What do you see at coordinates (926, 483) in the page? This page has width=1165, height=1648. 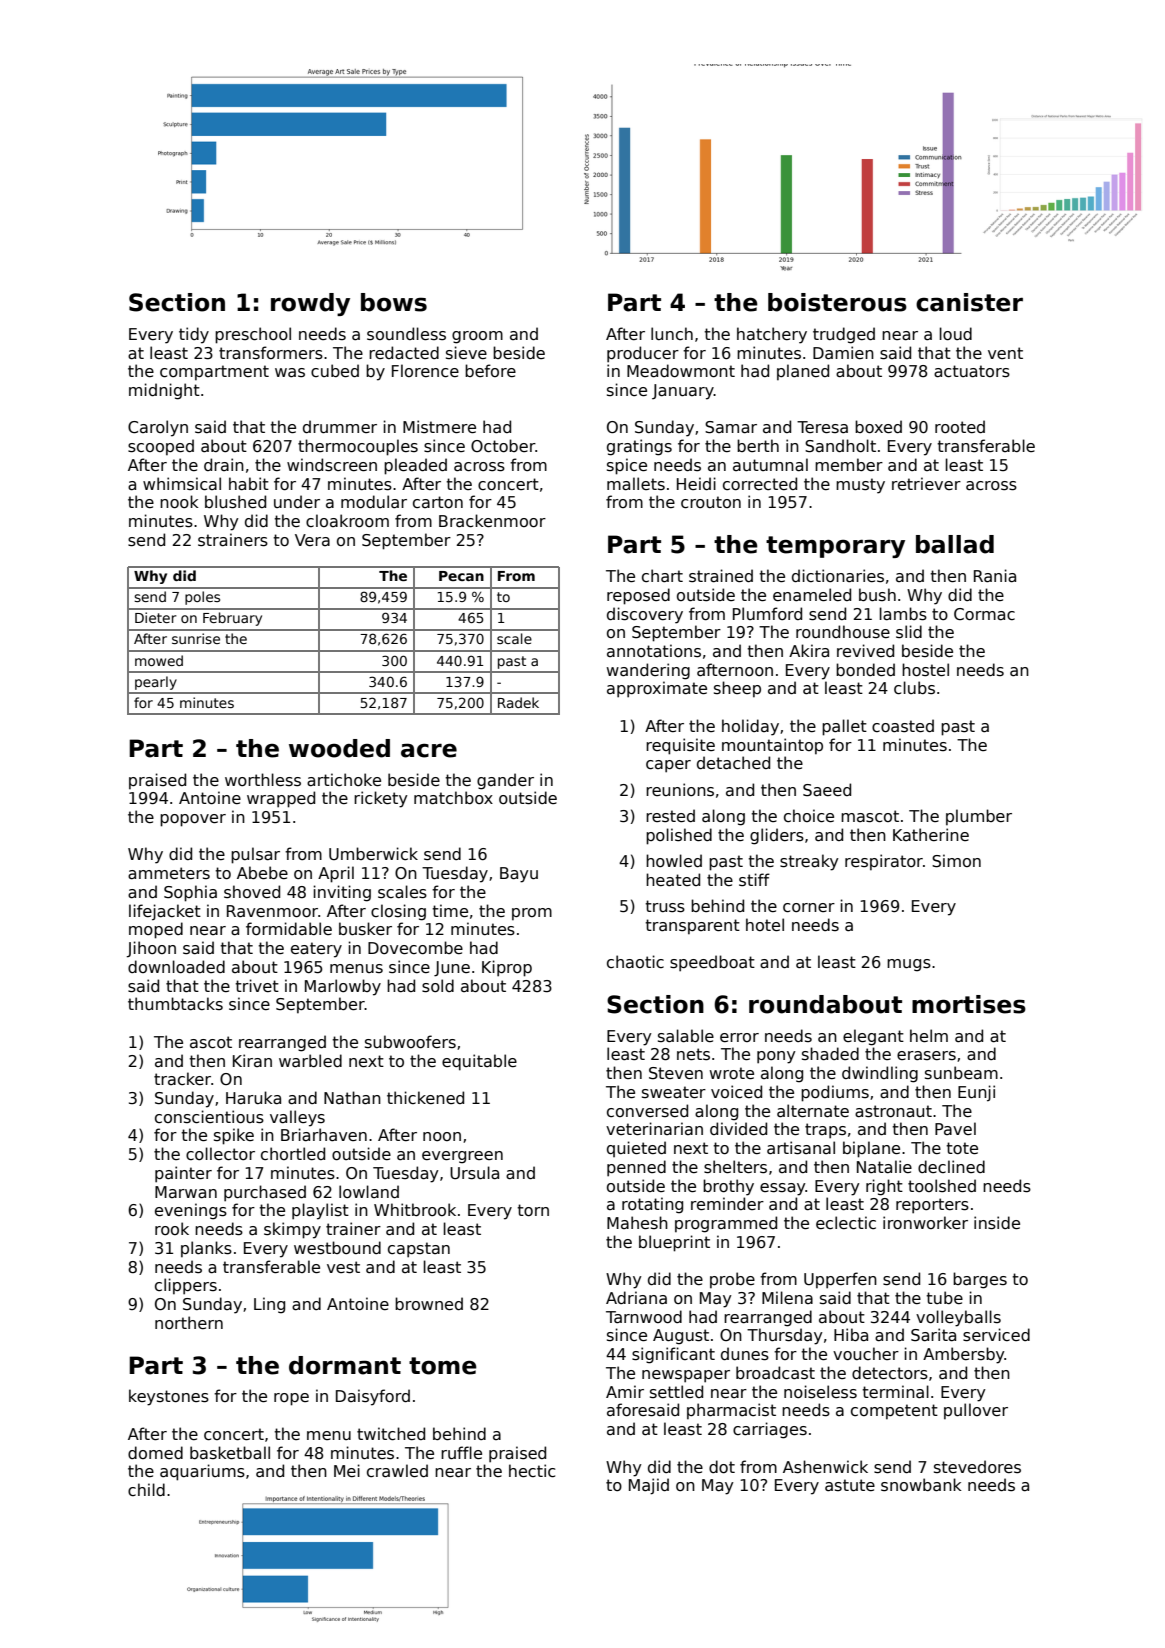 I see `retriever` at bounding box center [926, 483].
